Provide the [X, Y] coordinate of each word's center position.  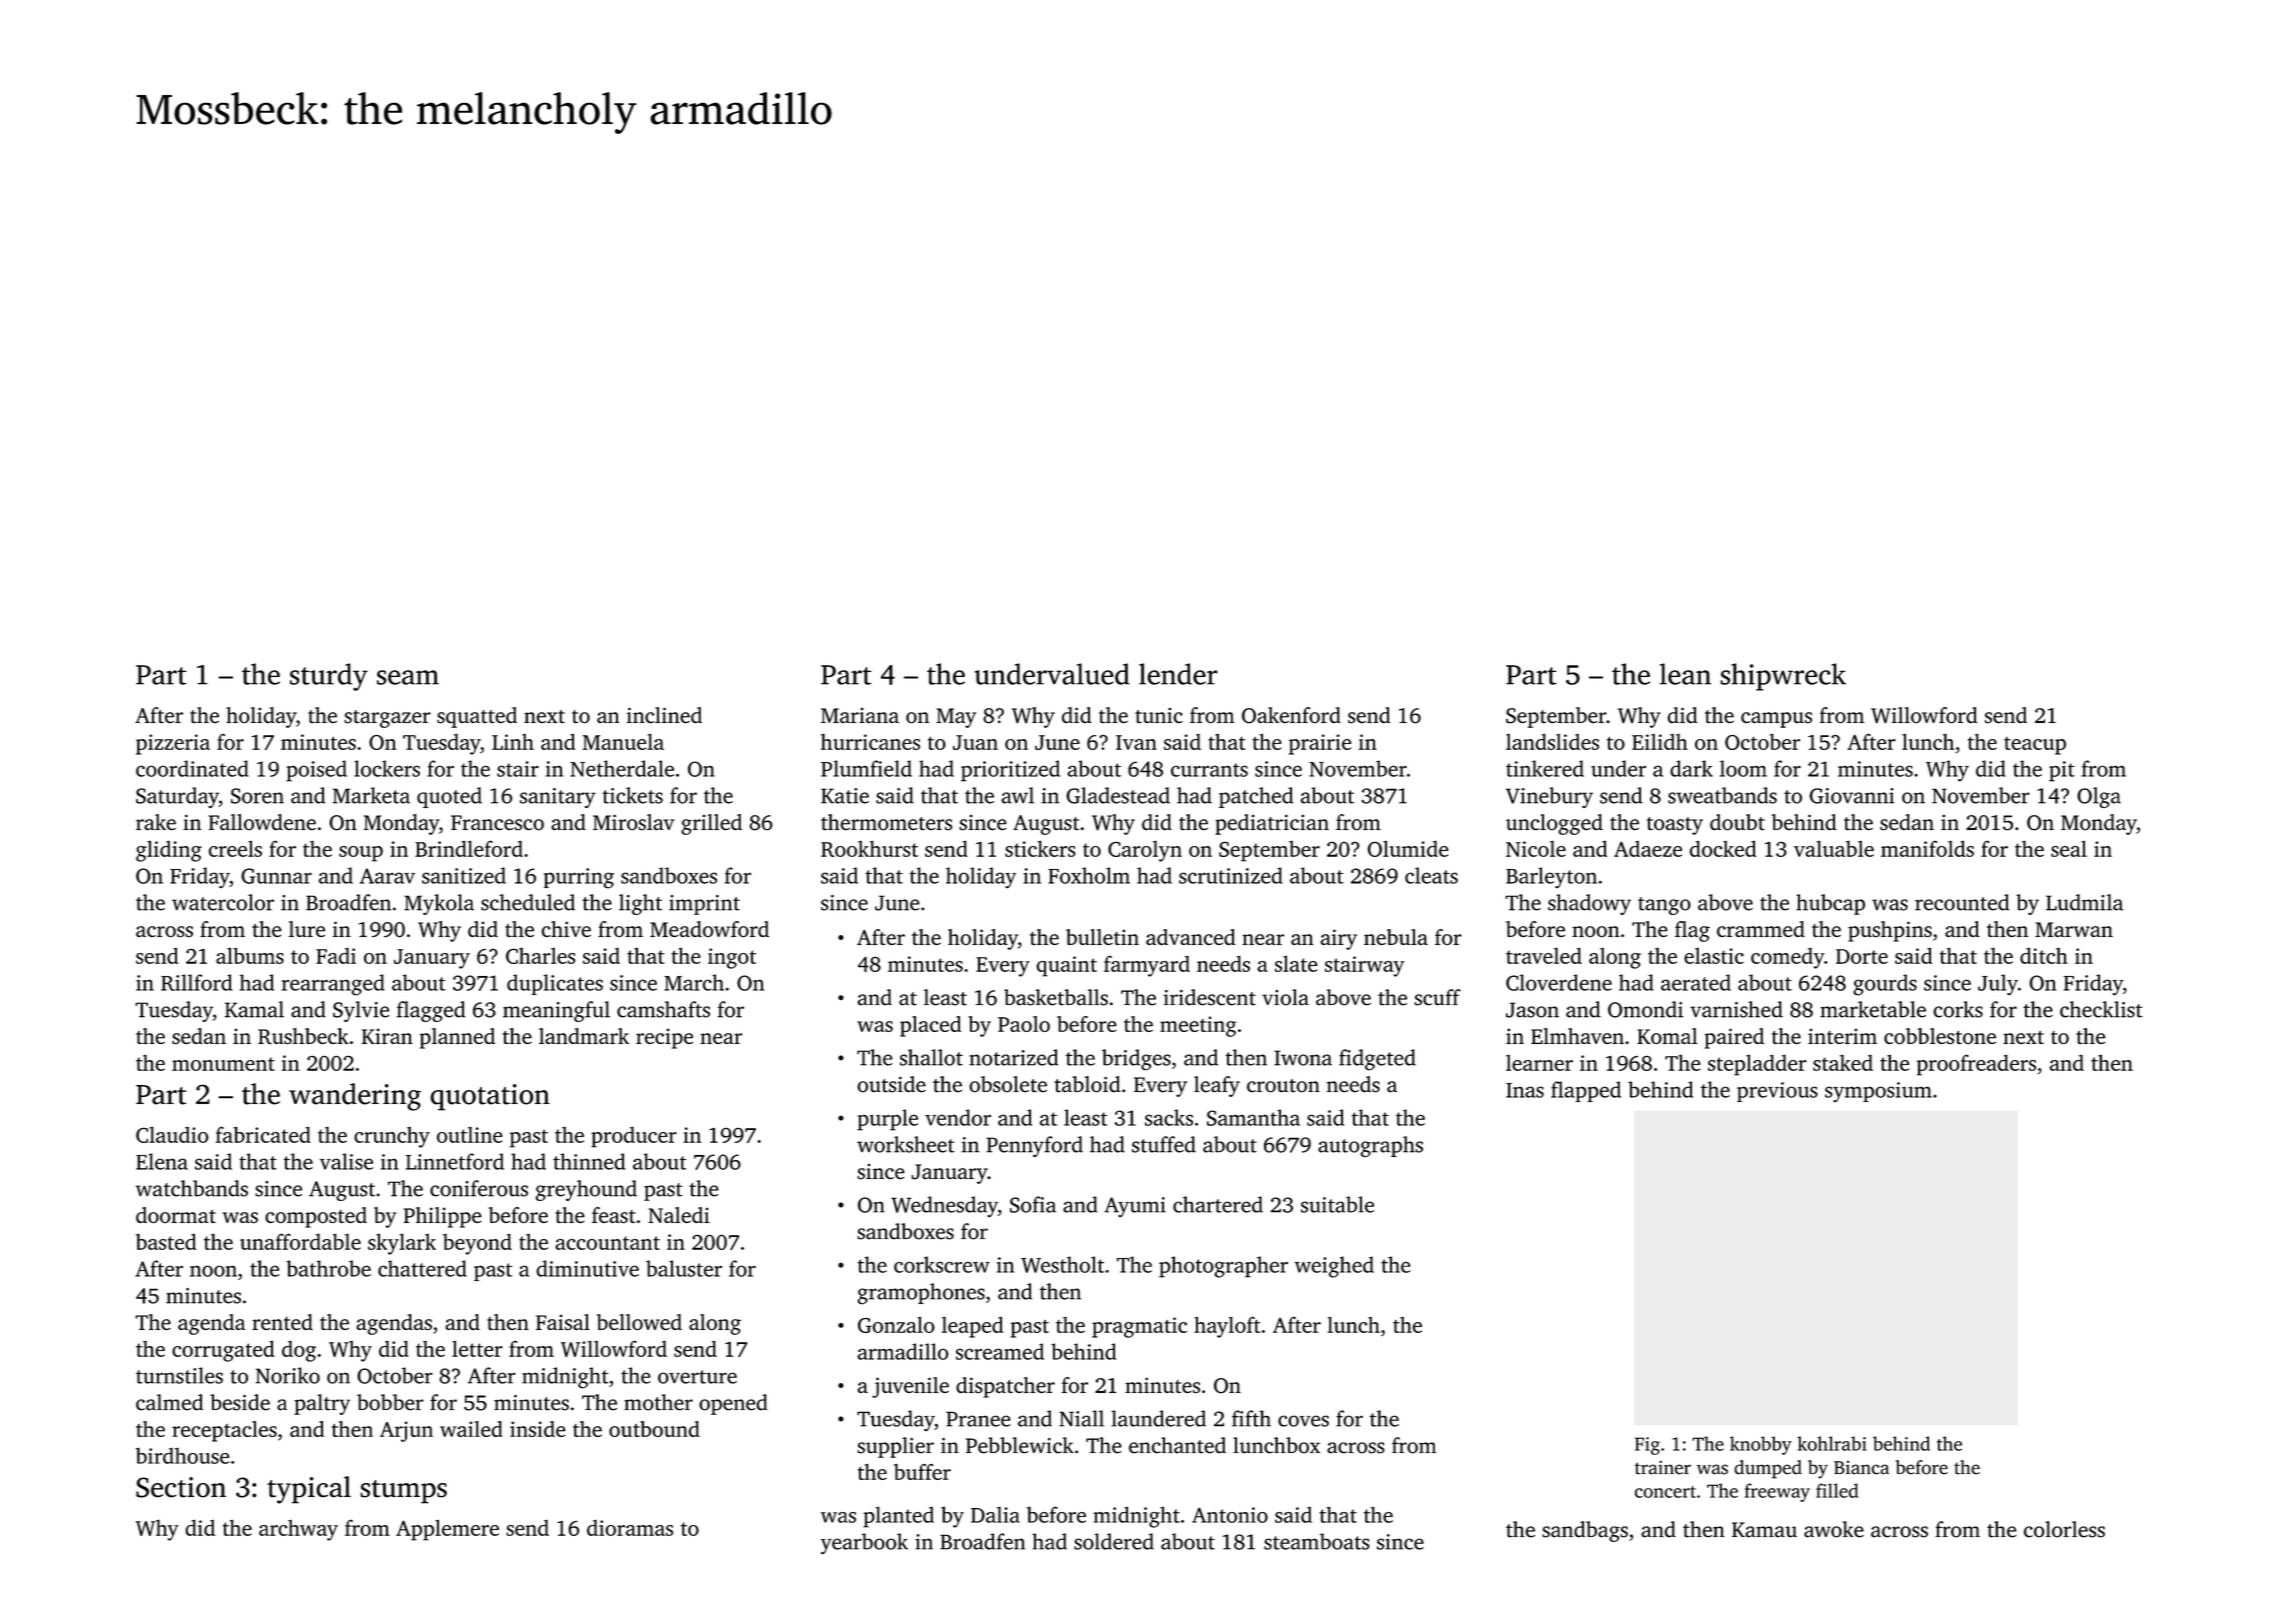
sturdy [329, 677]
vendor [958, 1117]
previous [1777, 1092]
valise [346, 1161]
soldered [1114, 1541]
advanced [1190, 937]
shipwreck [1783, 677]
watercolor [223, 902]
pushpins [1890, 931]
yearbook [864, 1543]
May [956, 718]
